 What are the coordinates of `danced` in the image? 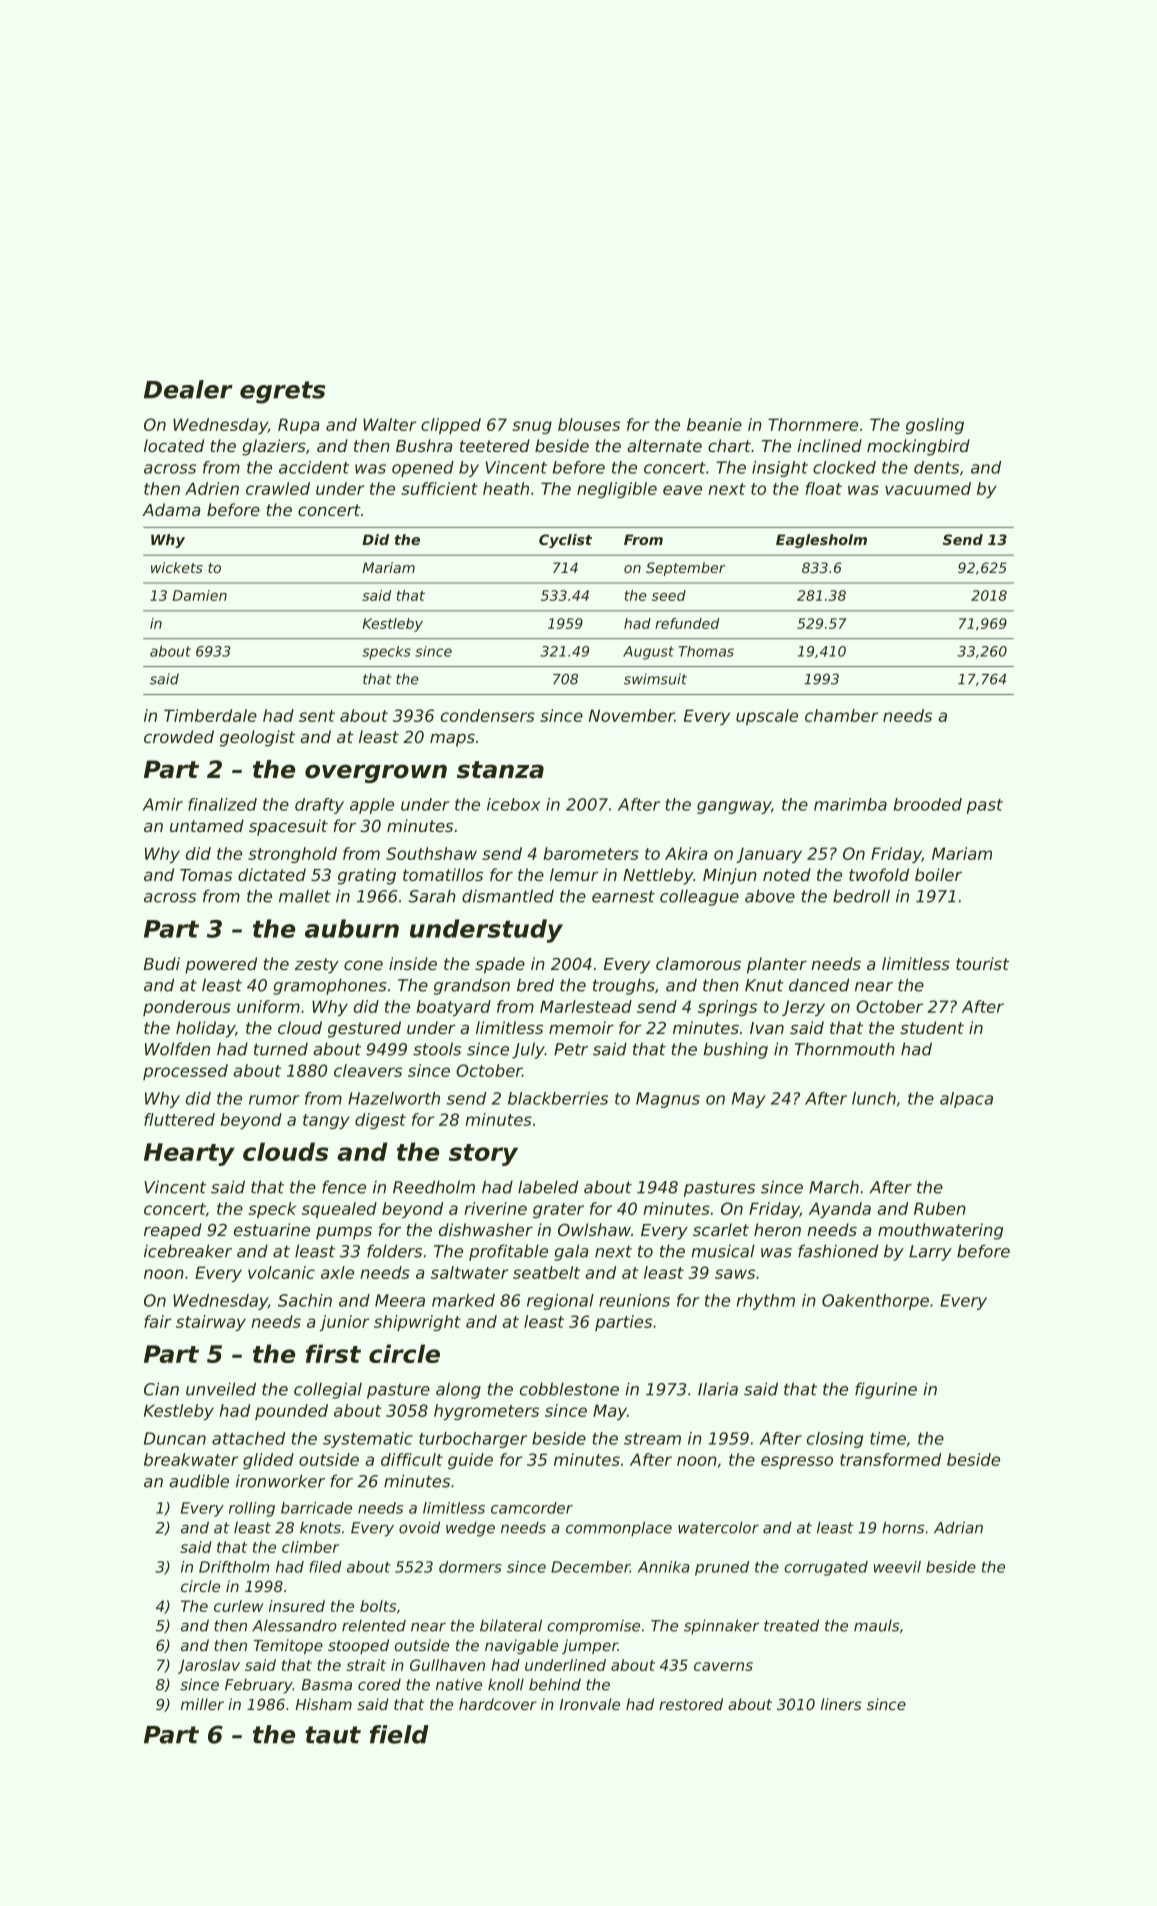 It's located at (819, 985).
